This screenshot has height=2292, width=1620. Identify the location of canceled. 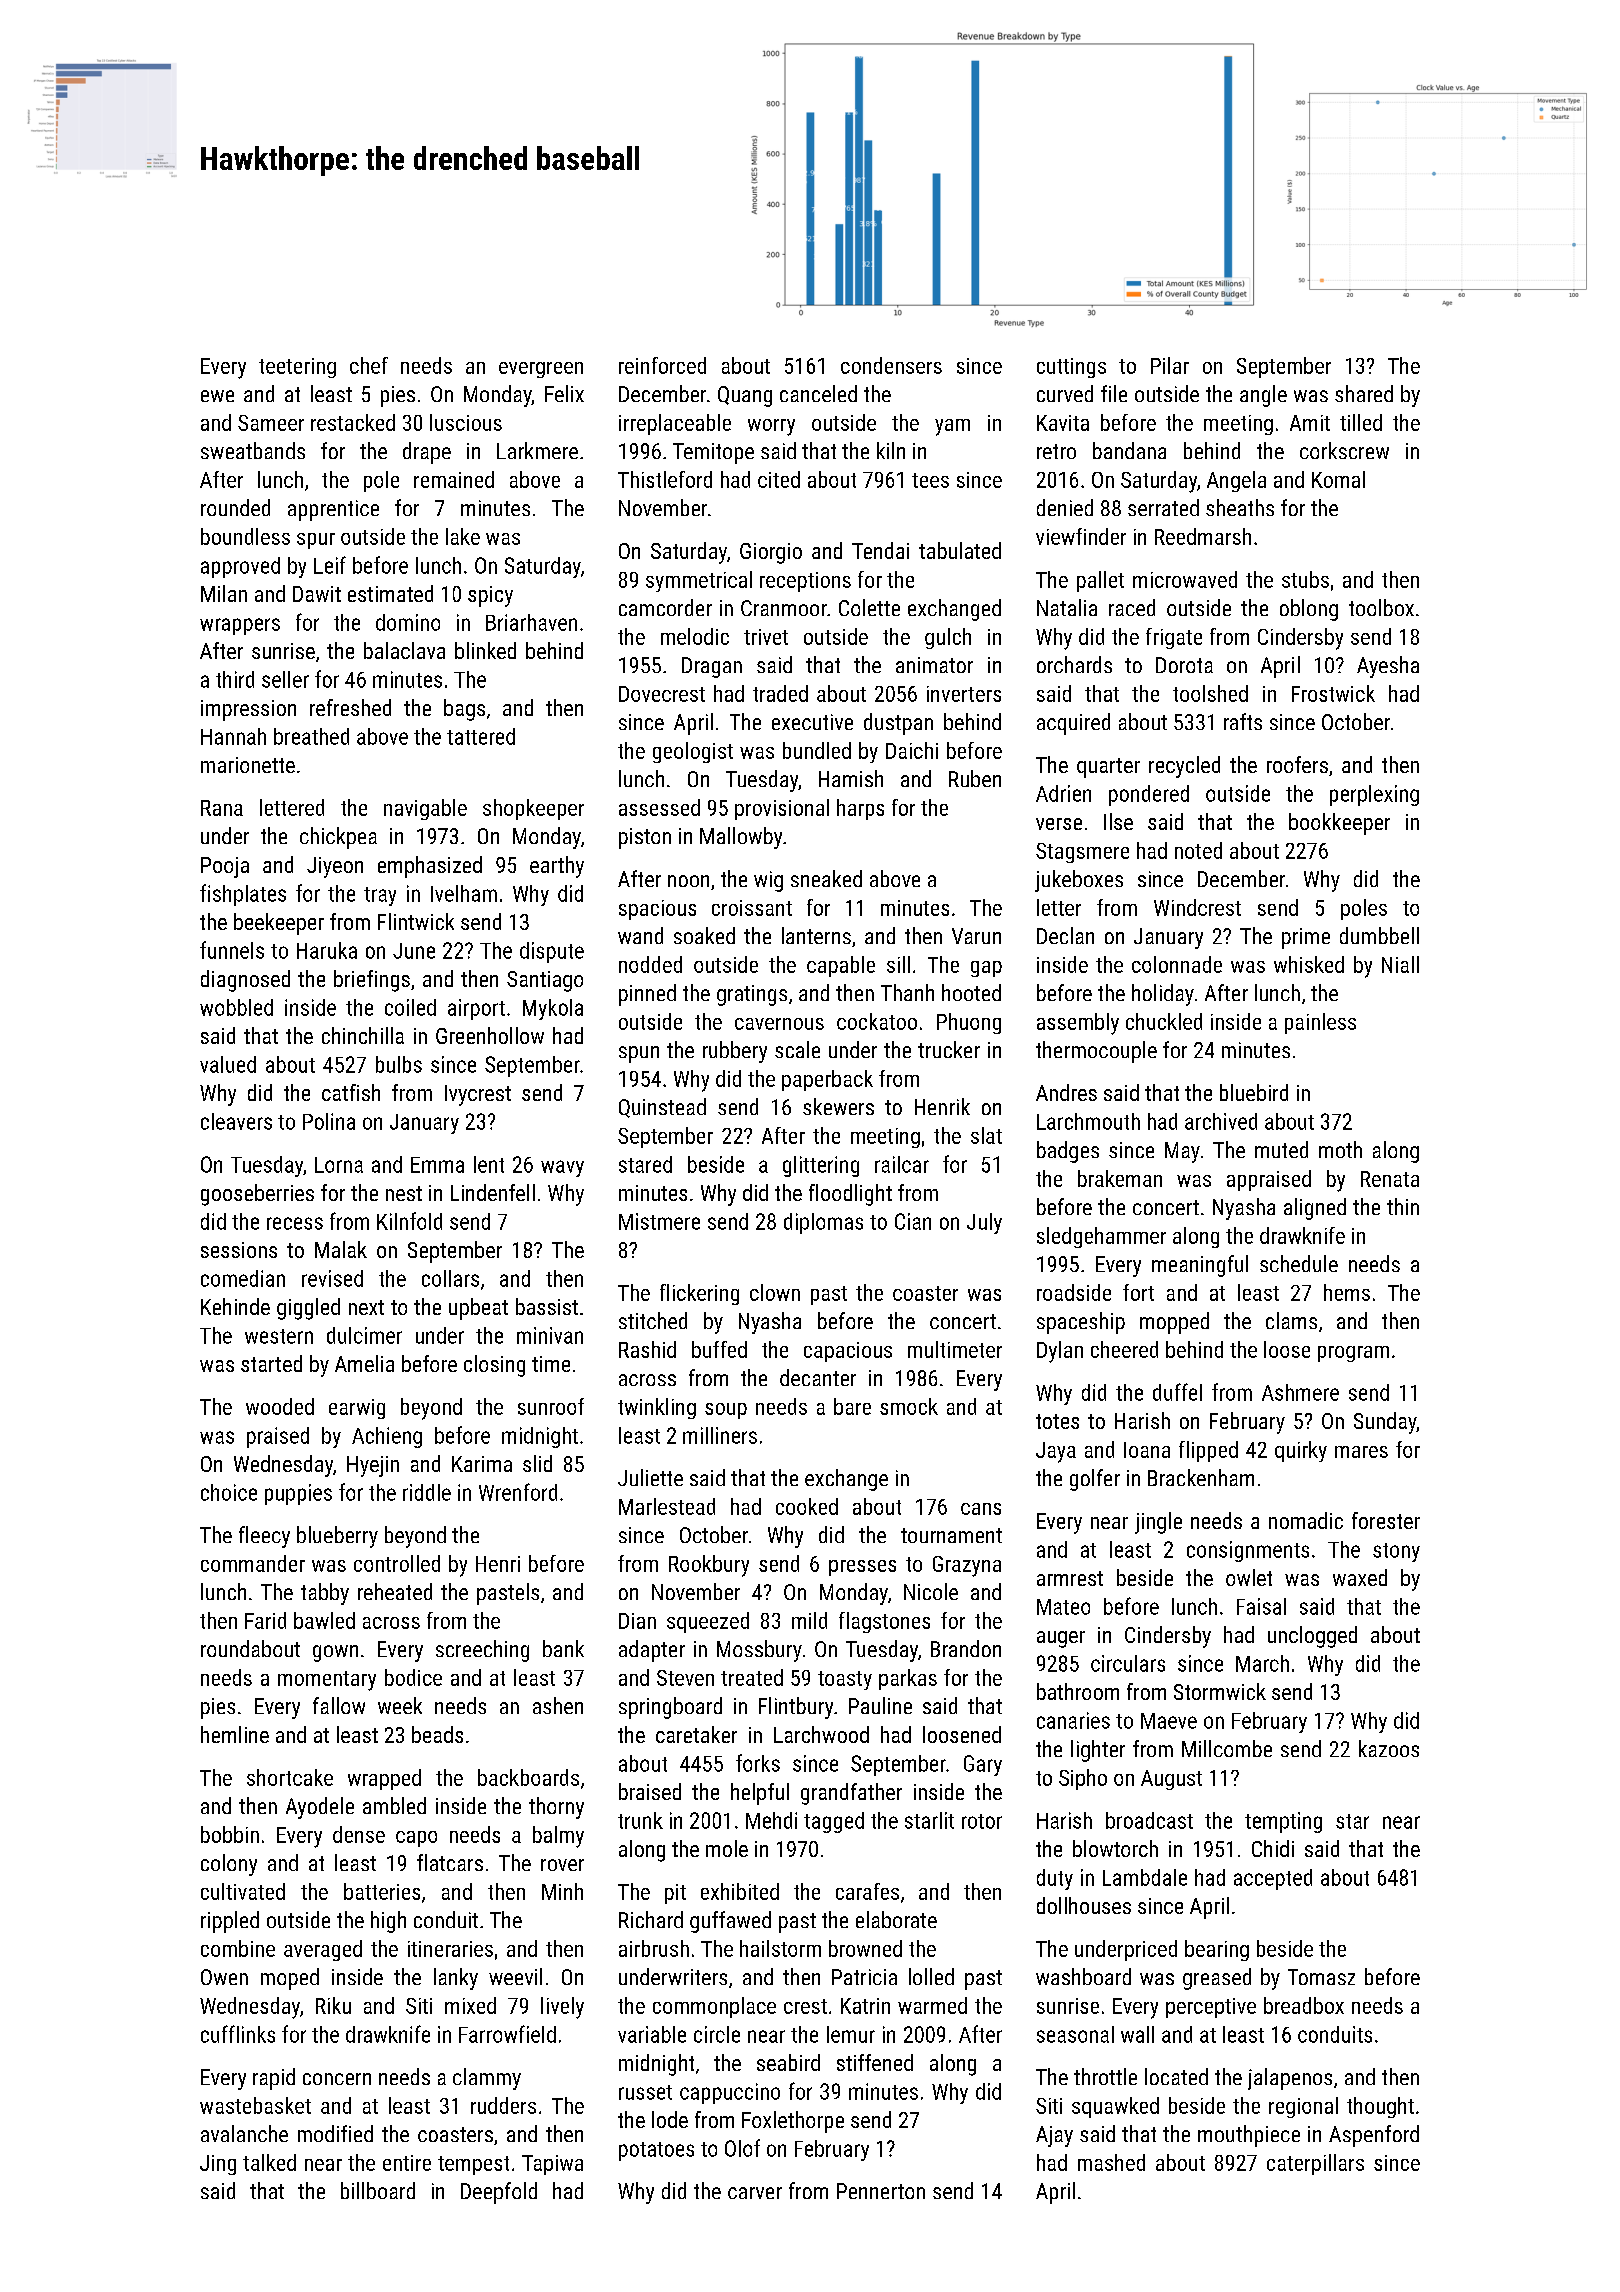
(818, 393).
